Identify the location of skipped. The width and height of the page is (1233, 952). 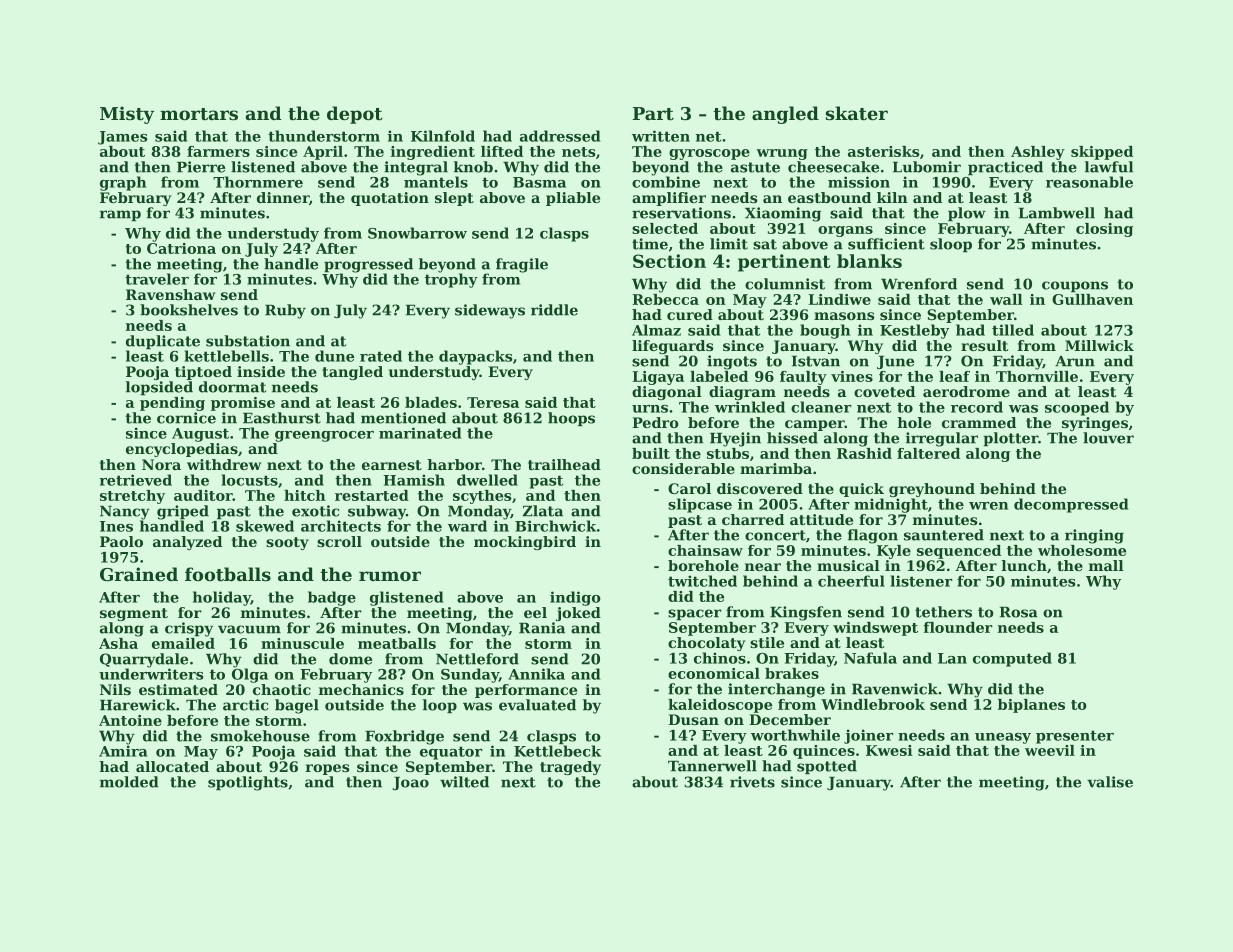
(1102, 153).
